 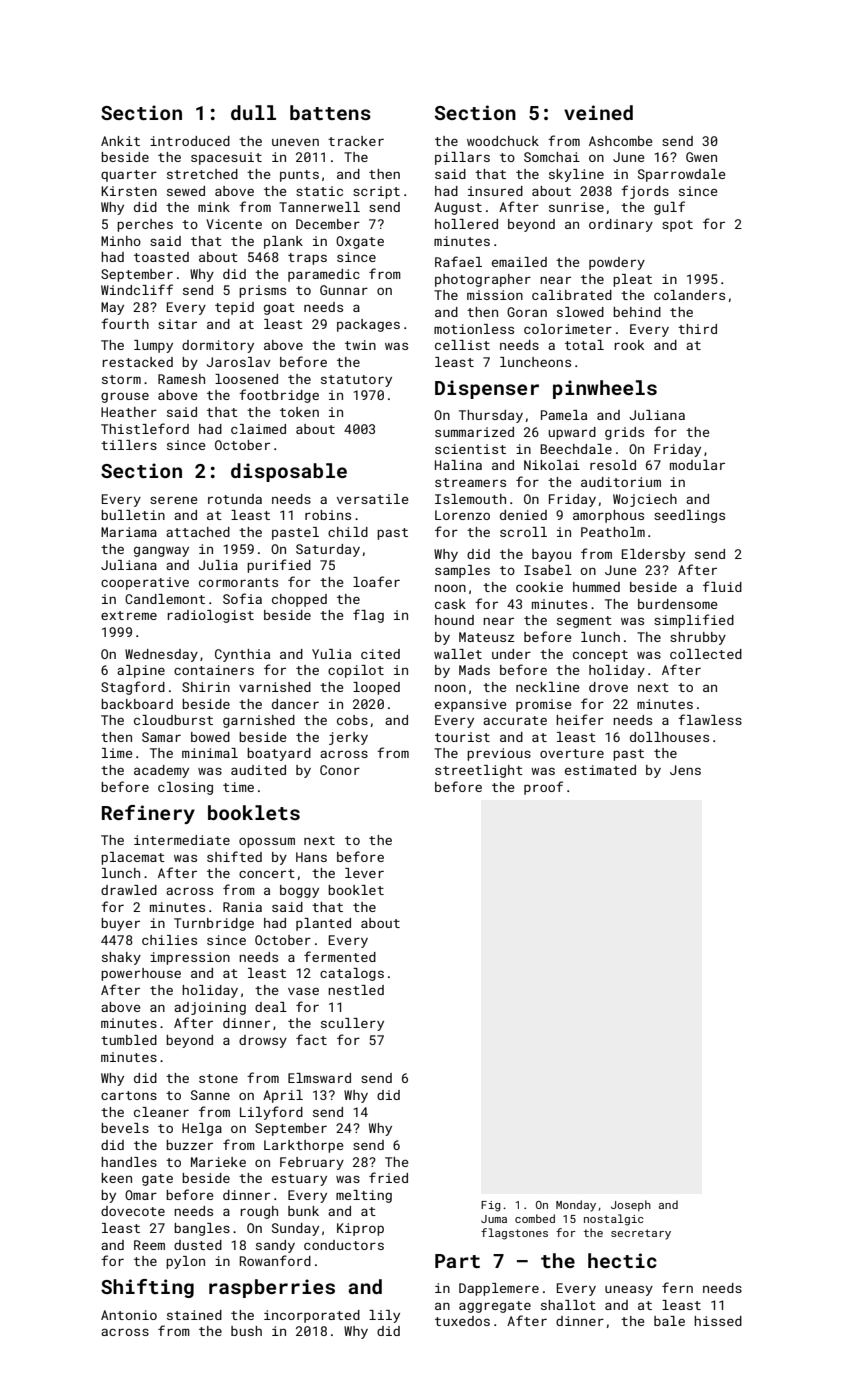 I want to click on Beechdale, so click(x=576, y=449).
